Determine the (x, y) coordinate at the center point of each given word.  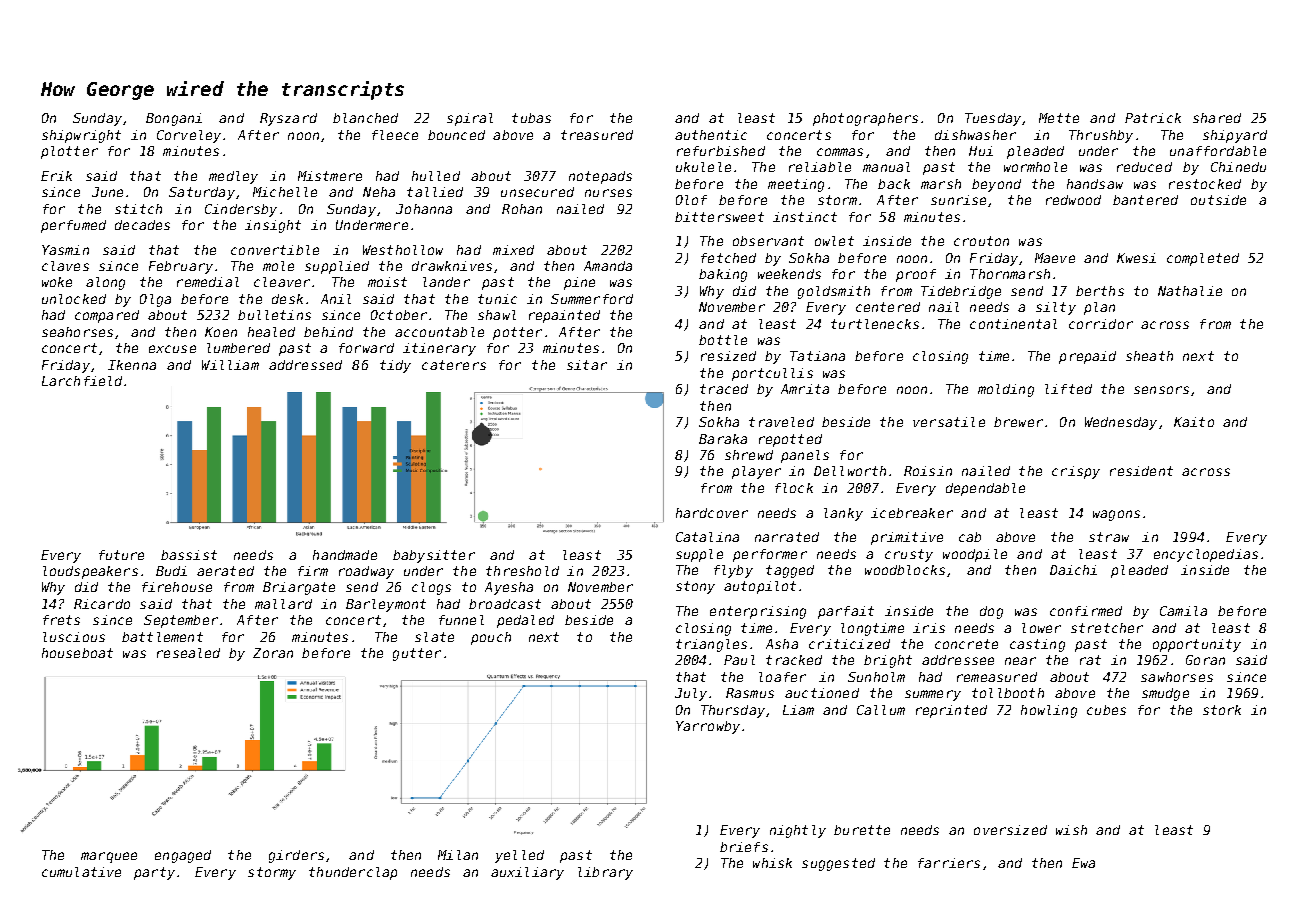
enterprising (758, 612)
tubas (531, 118)
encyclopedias (1206, 555)
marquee (109, 857)
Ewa (1083, 863)
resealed (188, 653)
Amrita (805, 389)
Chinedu (1238, 167)
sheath (1149, 356)
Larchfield (82, 381)
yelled (519, 856)
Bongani (174, 119)
